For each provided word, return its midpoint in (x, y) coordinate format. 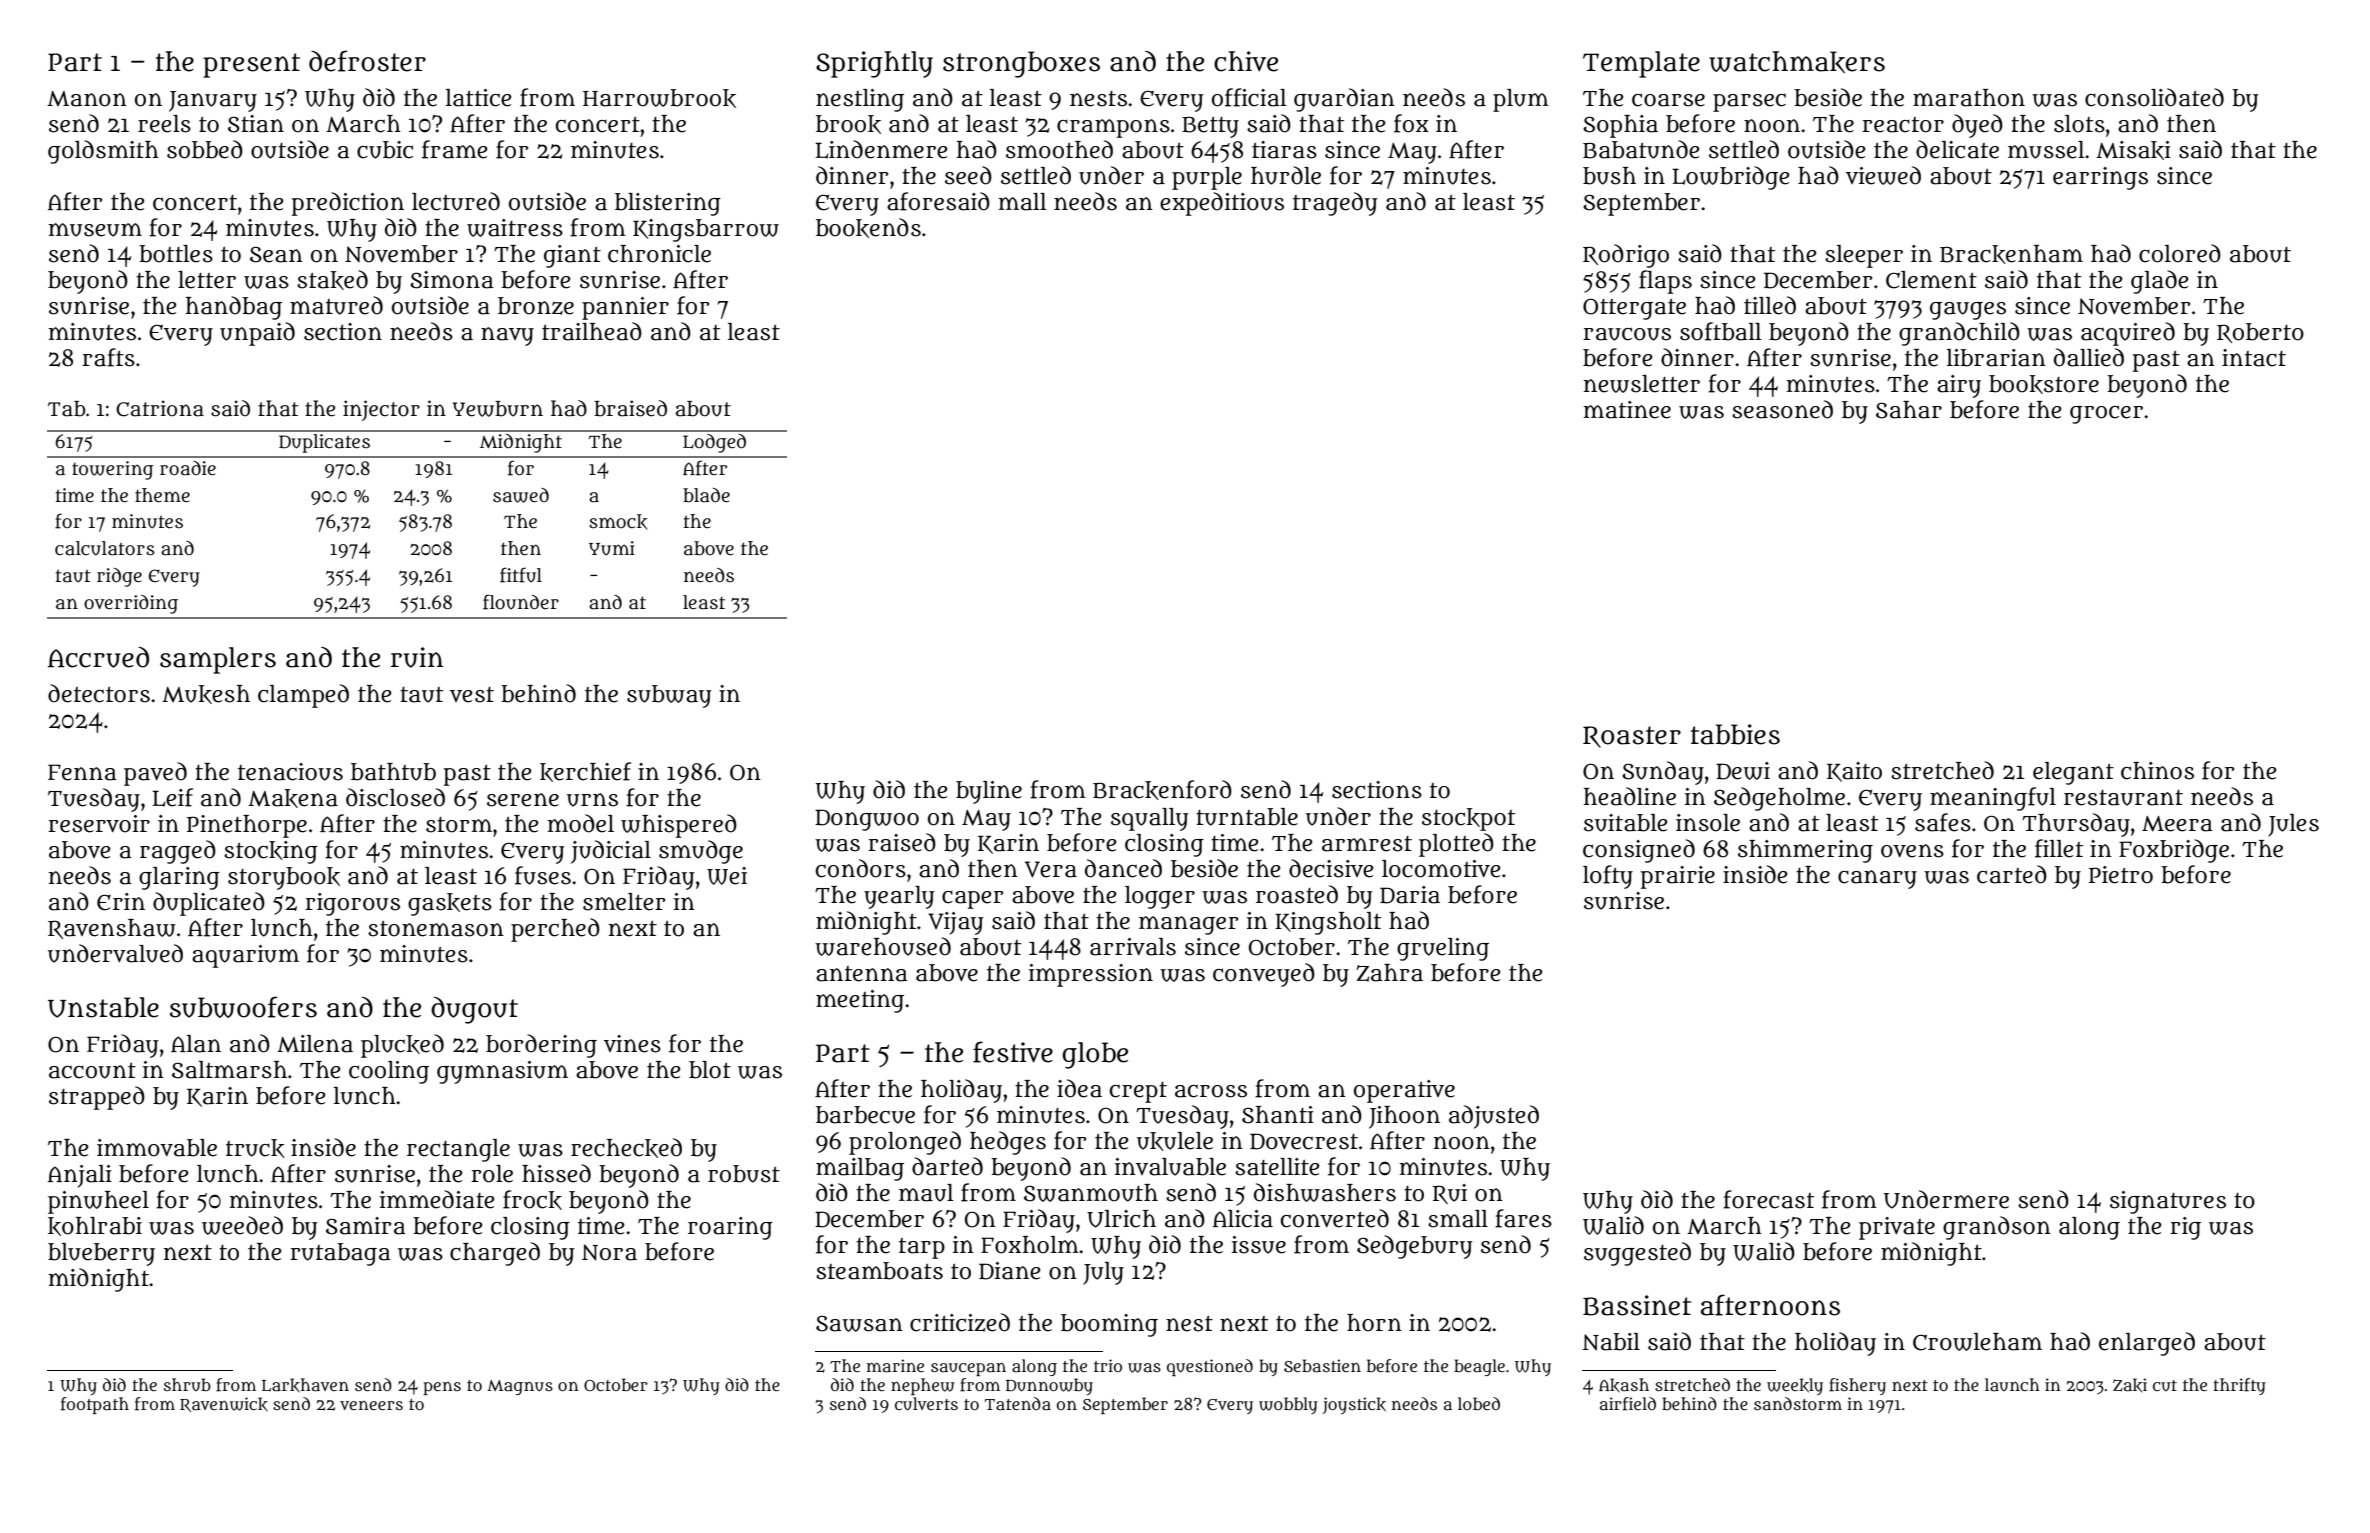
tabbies (1735, 734)
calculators (105, 548)
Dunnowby (1049, 1386)
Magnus (520, 1387)
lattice (478, 98)
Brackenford (1162, 790)
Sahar (1909, 410)
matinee (1627, 410)
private (1897, 1228)
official (1249, 97)
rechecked (626, 1148)
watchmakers (1797, 62)
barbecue (865, 1115)
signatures (2168, 1202)
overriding (131, 604)
